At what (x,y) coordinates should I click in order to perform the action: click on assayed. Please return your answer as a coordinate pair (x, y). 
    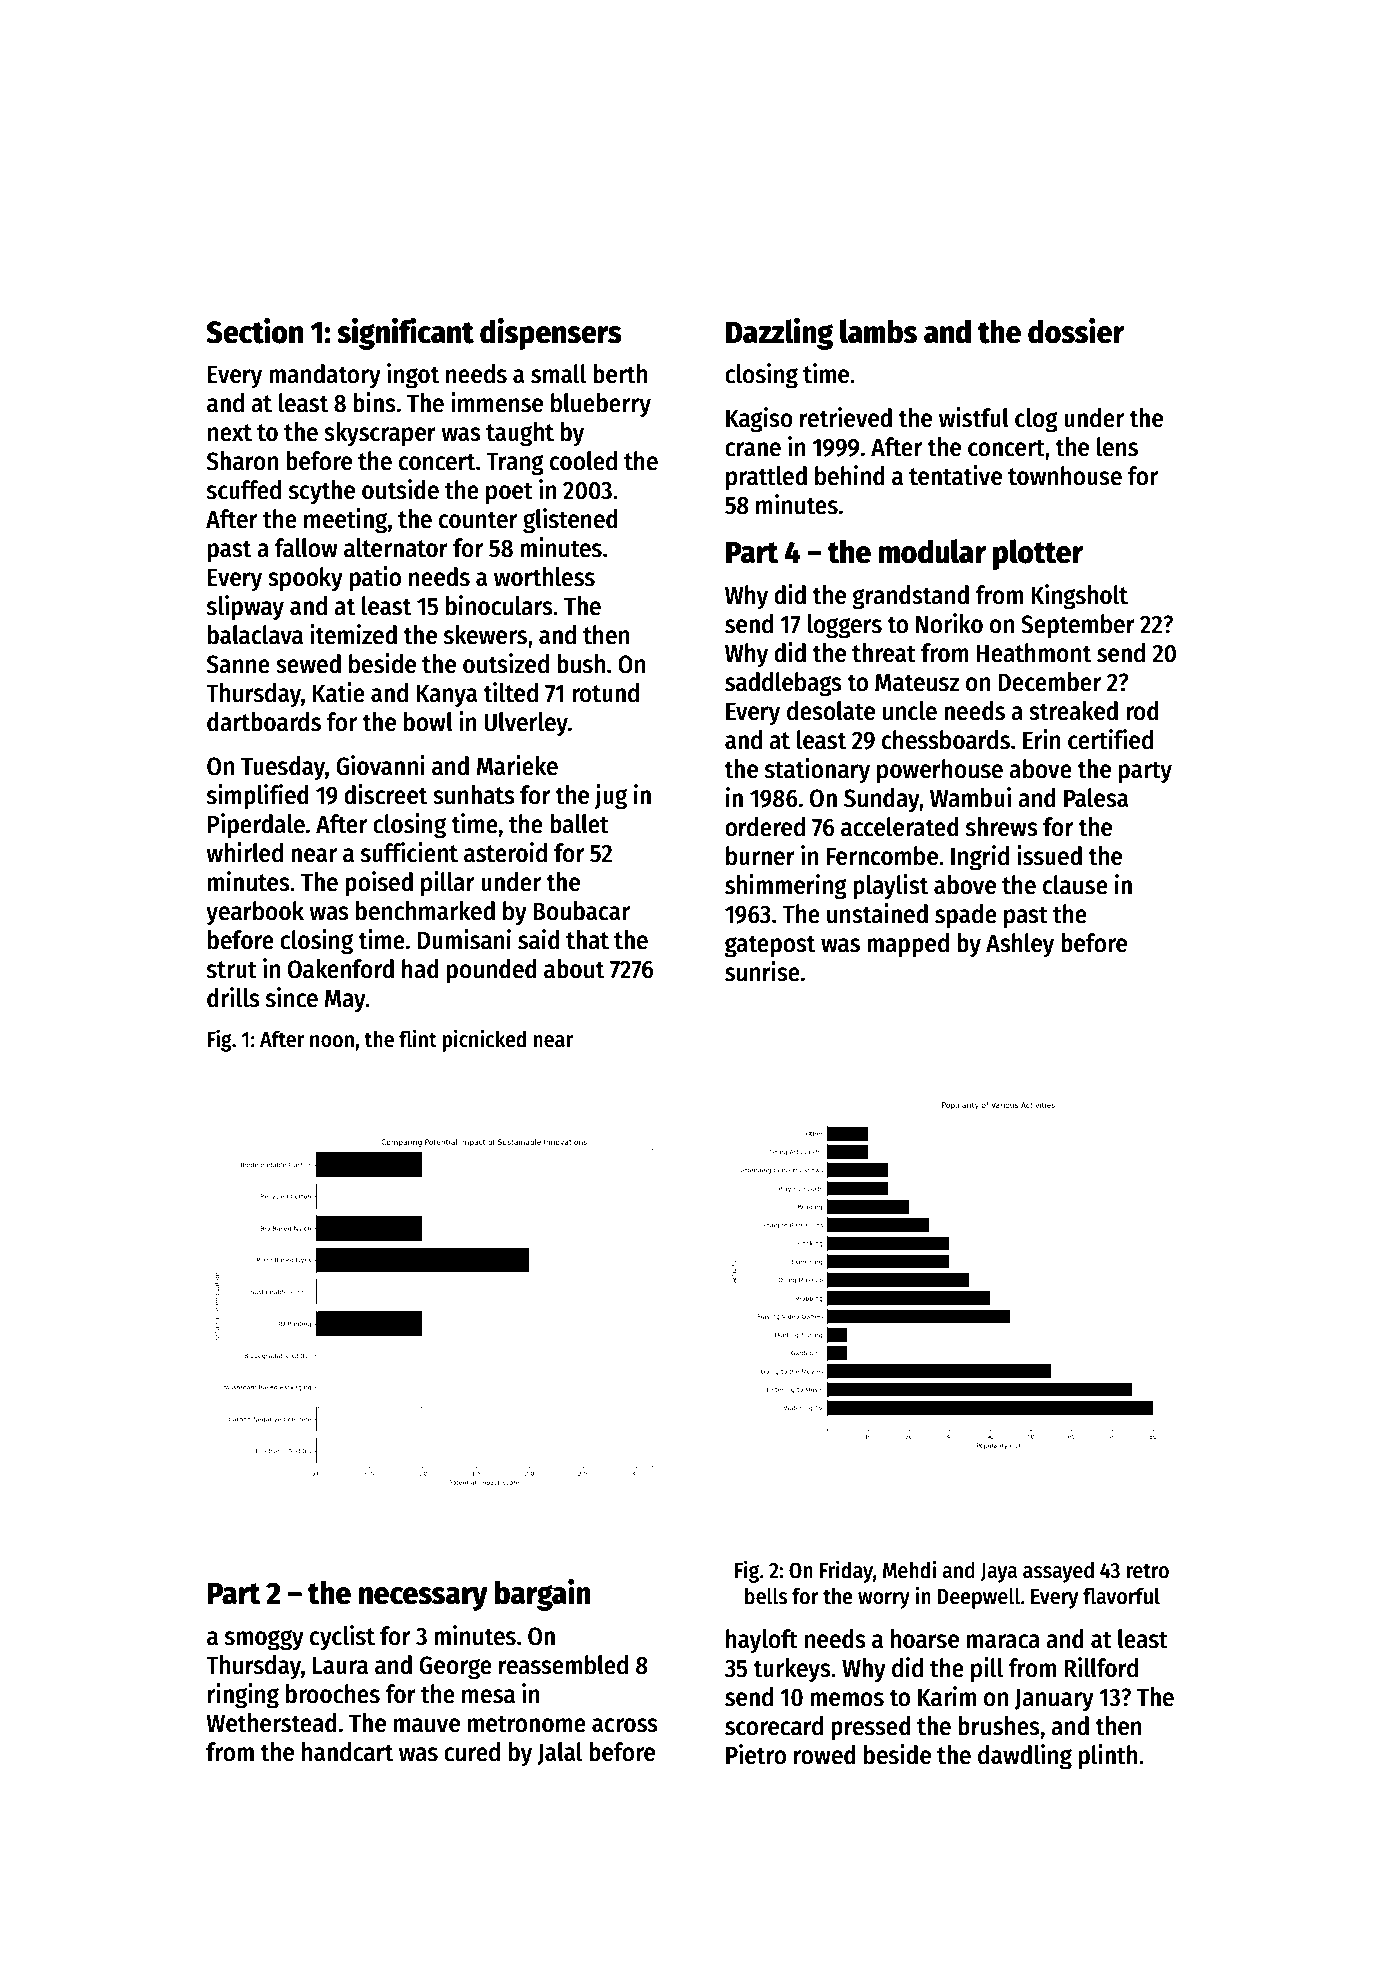
    Looking at the image, I should click on (1058, 1572).
